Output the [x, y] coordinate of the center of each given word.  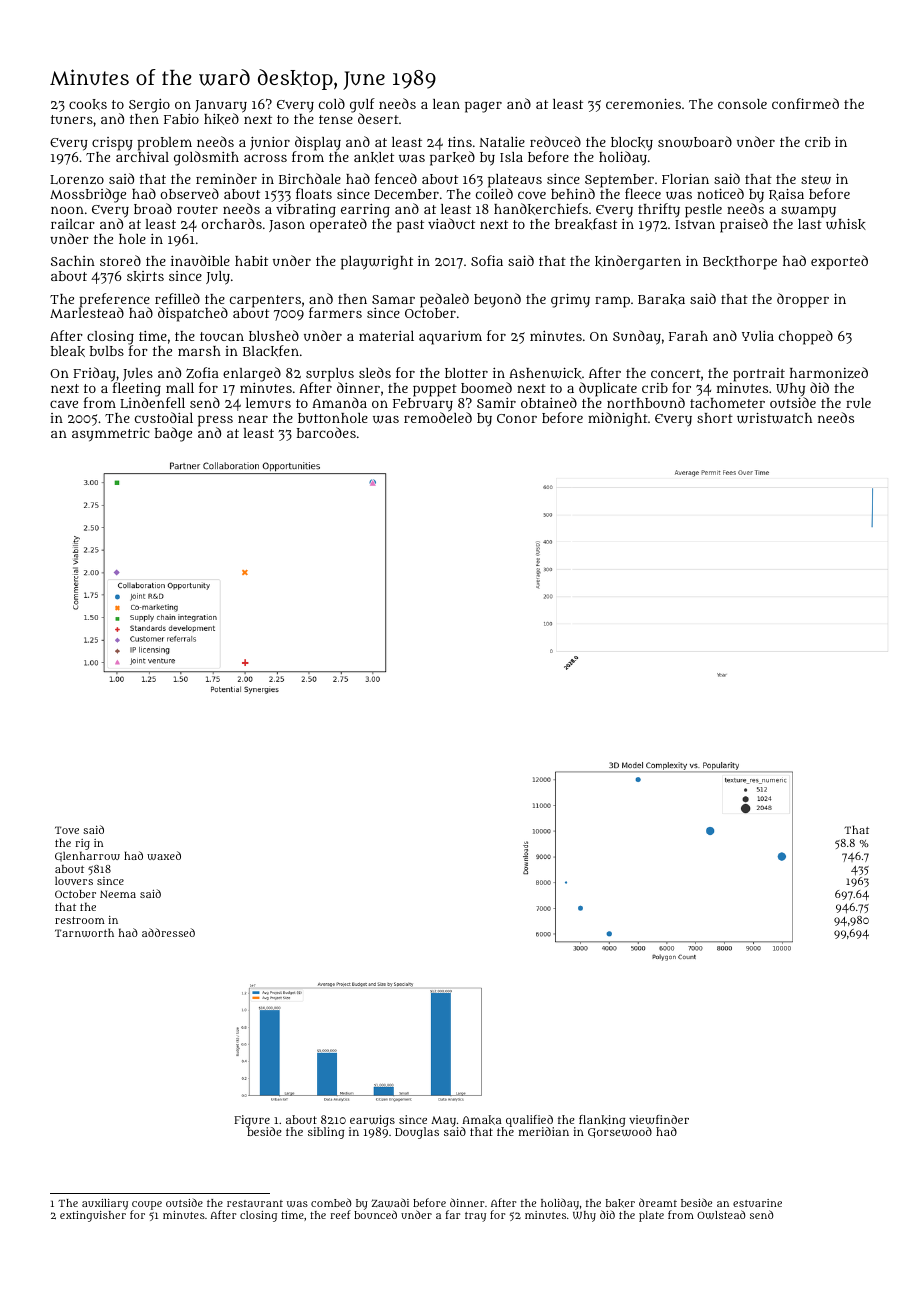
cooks [88, 104]
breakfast [586, 224]
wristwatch [774, 418]
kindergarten [638, 262]
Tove [67, 830]
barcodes [326, 432]
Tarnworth [84, 932]
